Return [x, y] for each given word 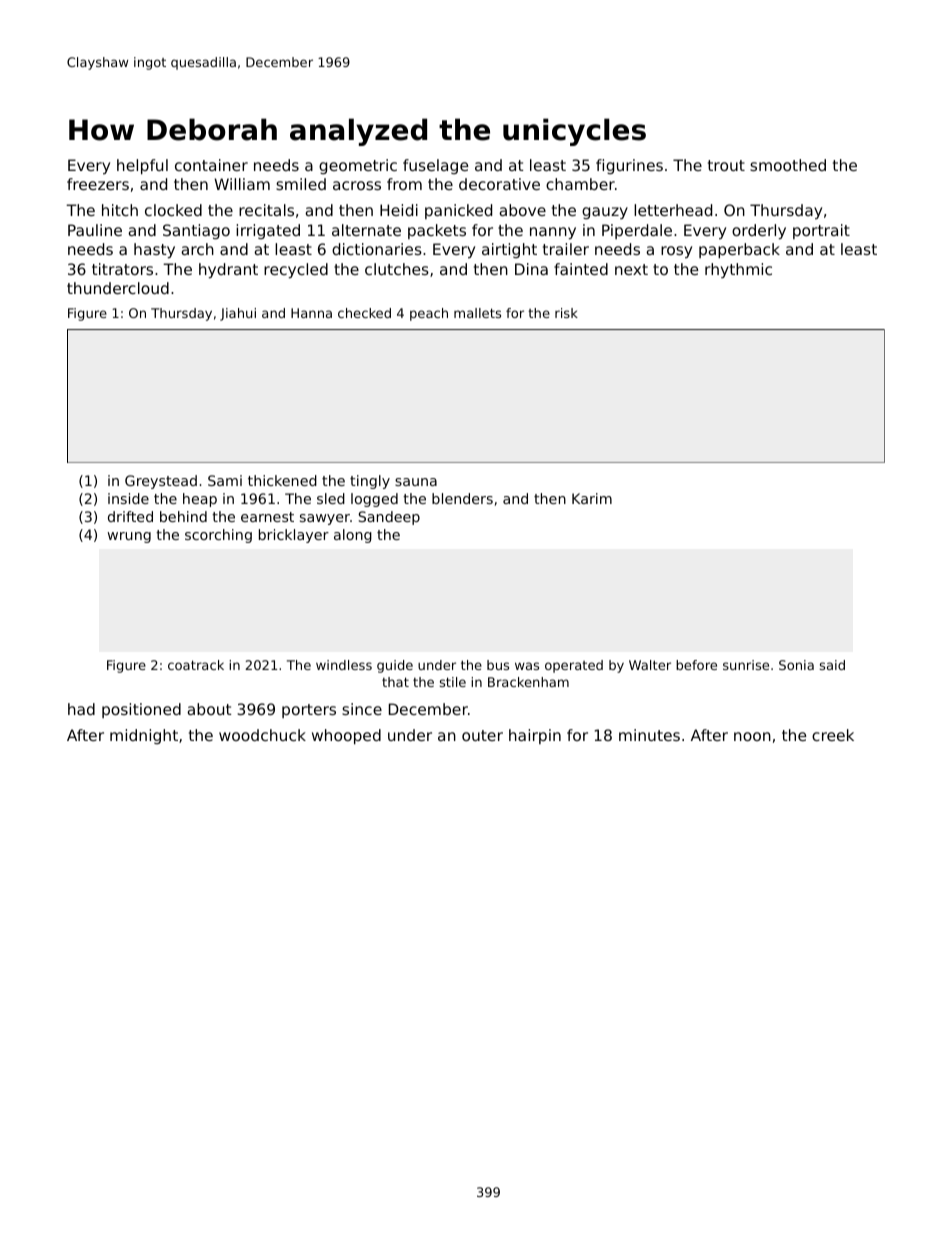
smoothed [788, 165]
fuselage [435, 166]
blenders [462, 498]
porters [309, 711]
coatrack [196, 665]
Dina [531, 269]
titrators [122, 269]
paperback [739, 250]
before [696, 665]
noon [752, 736]
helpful [142, 166]
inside [128, 498]
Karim [592, 498]
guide [395, 666]
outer [482, 735]
